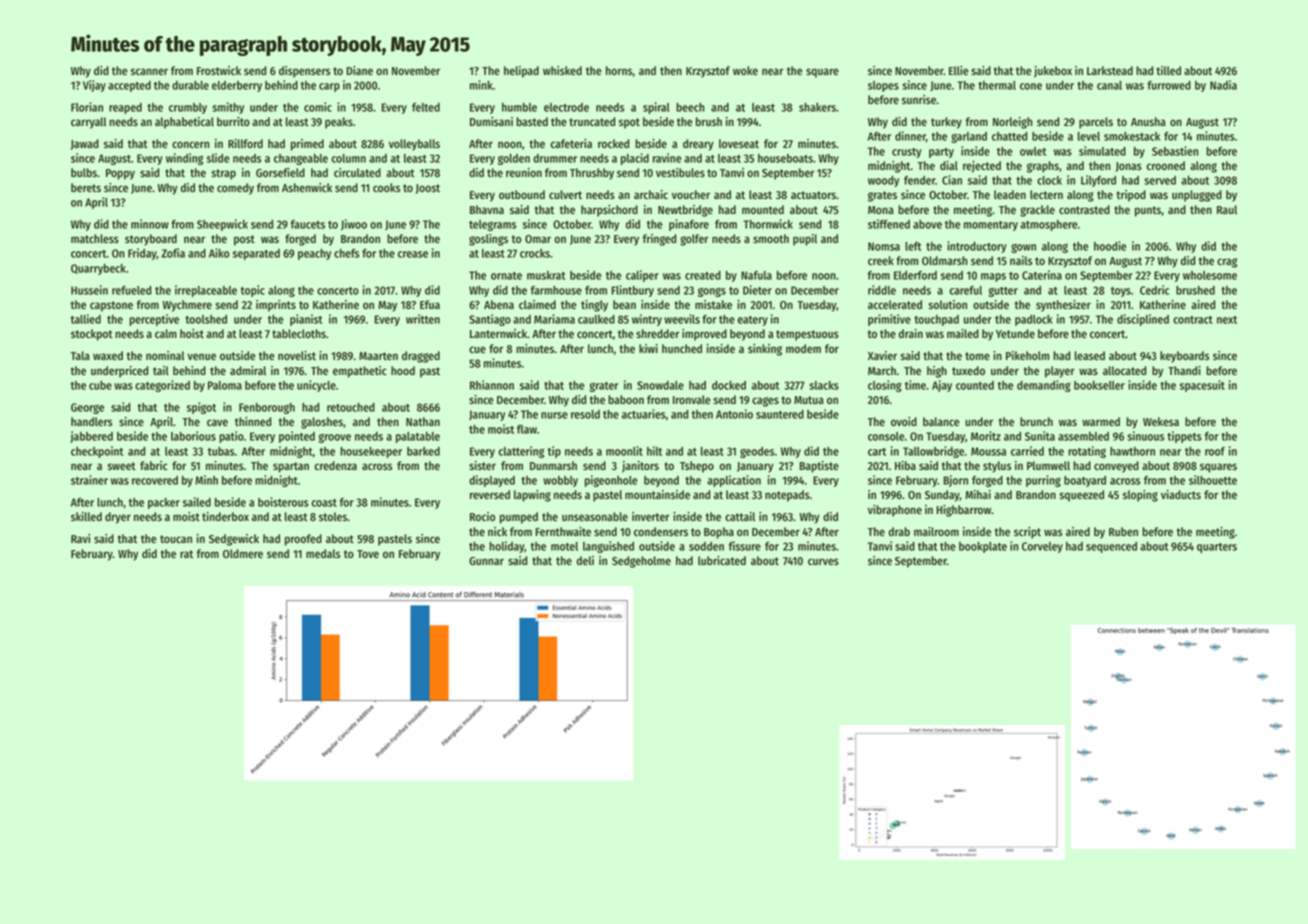 The height and width of the screenshot is (924, 1308). Describe the element at coordinates (1210, 275) in the screenshot. I see `wholesome` at that location.
